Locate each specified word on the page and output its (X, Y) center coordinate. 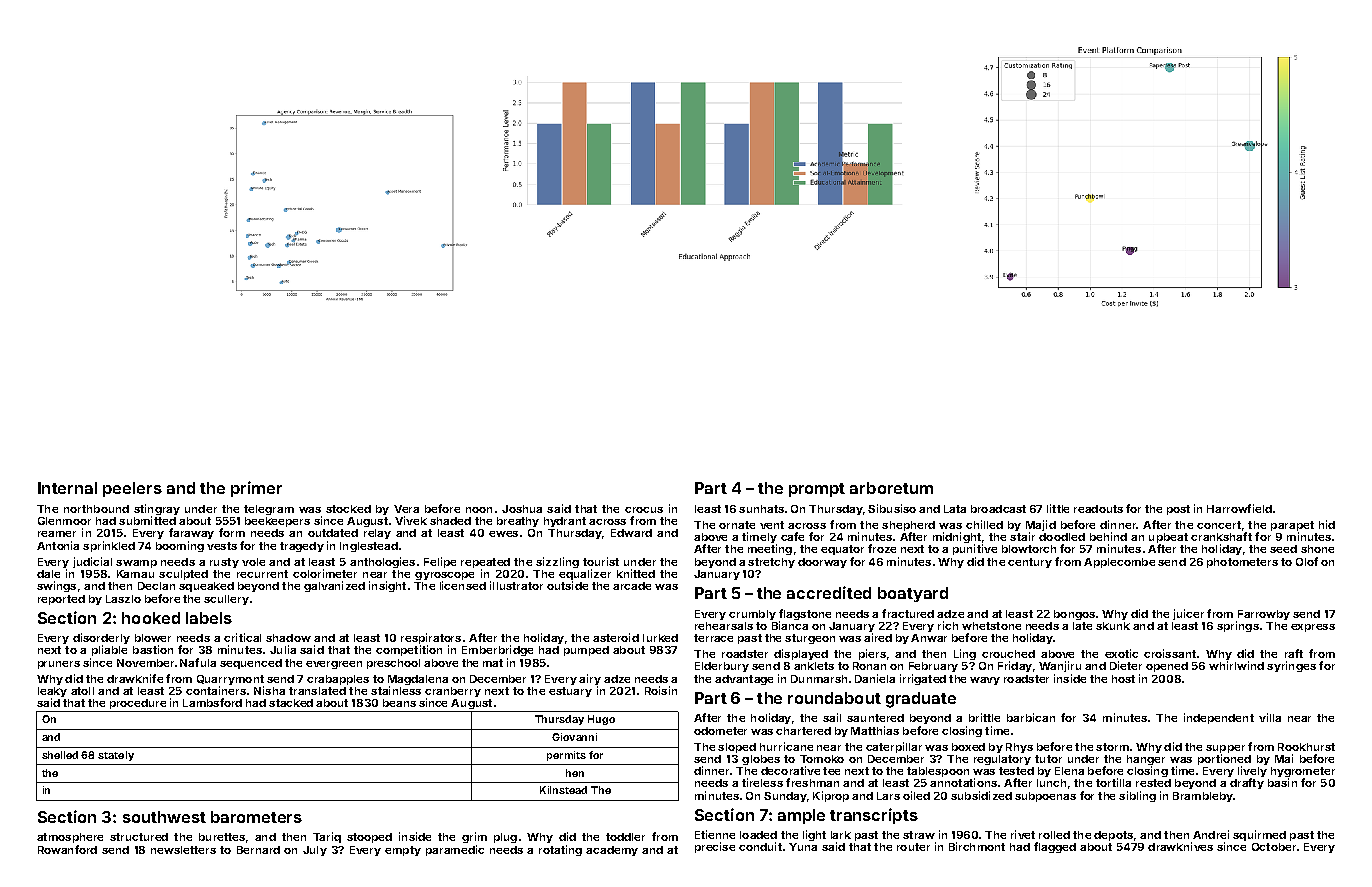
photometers (1242, 563)
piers (872, 654)
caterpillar (894, 747)
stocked (348, 509)
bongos (1074, 615)
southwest (164, 817)
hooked (151, 618)
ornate (737, 525)
